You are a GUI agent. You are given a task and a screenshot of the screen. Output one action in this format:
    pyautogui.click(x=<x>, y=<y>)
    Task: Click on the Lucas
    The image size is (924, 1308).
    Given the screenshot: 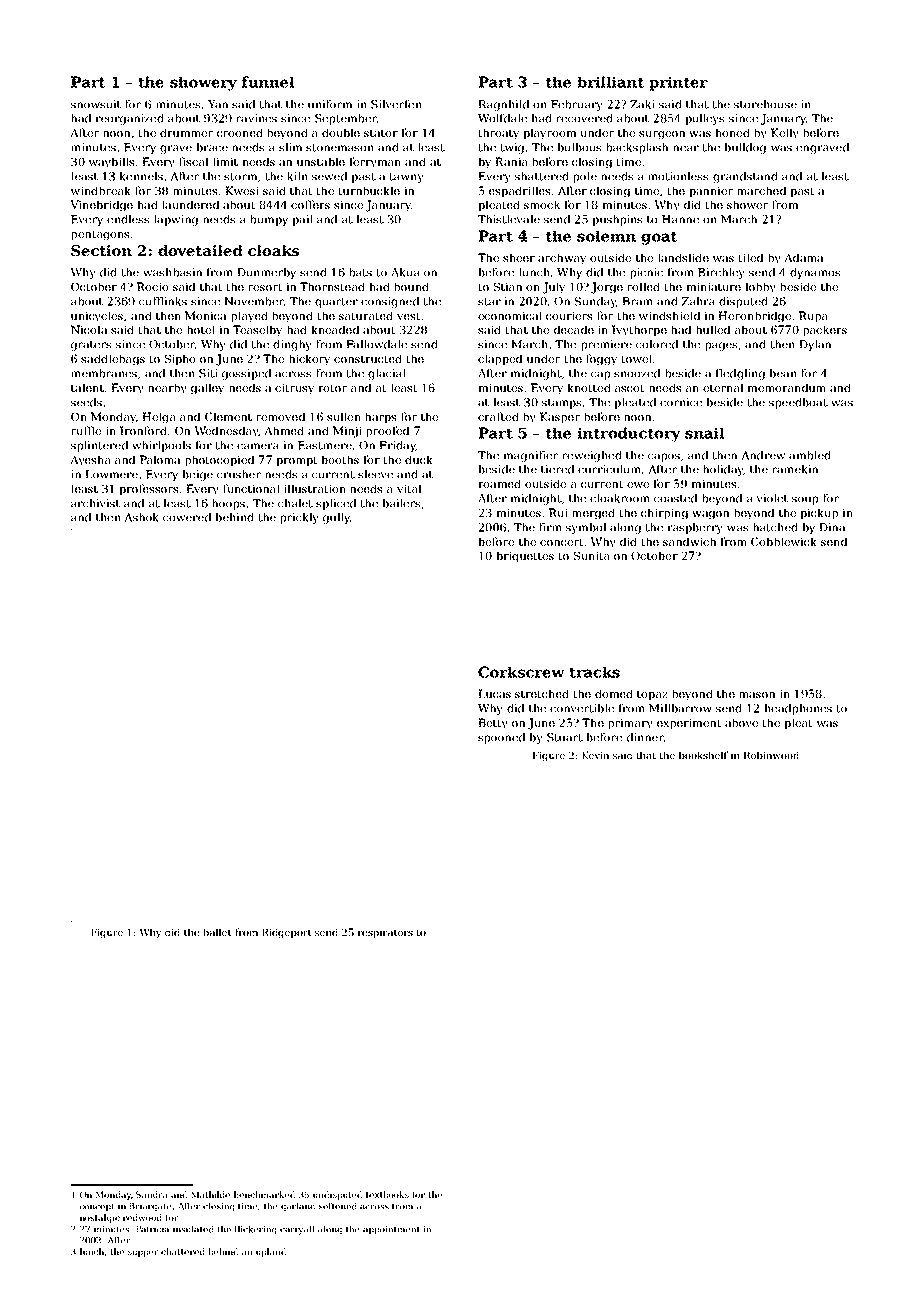 What is the action you would take?
    pyautogui.click(x=494, y=693)
